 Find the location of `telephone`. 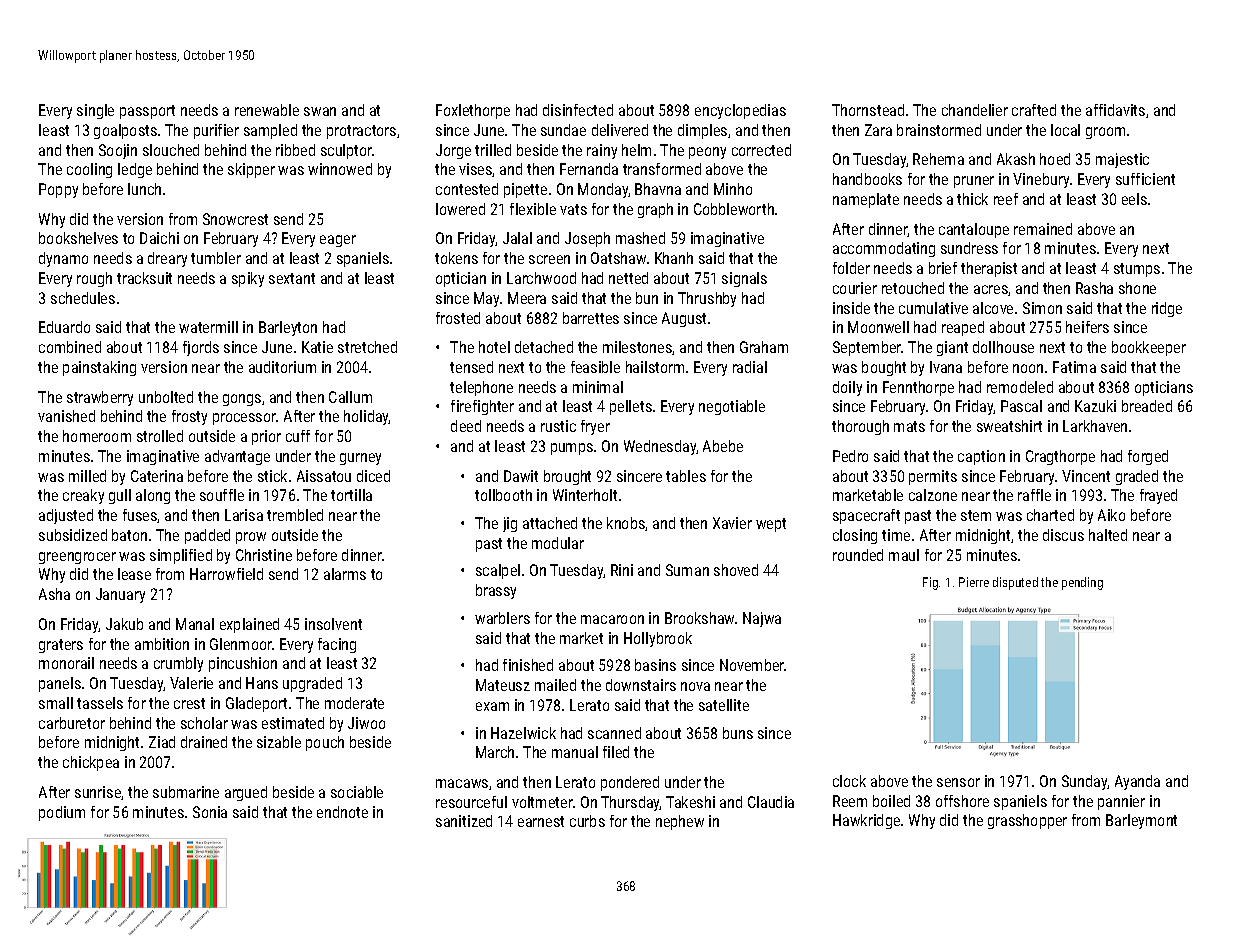

telephone is located at coordinates (481, 388).
